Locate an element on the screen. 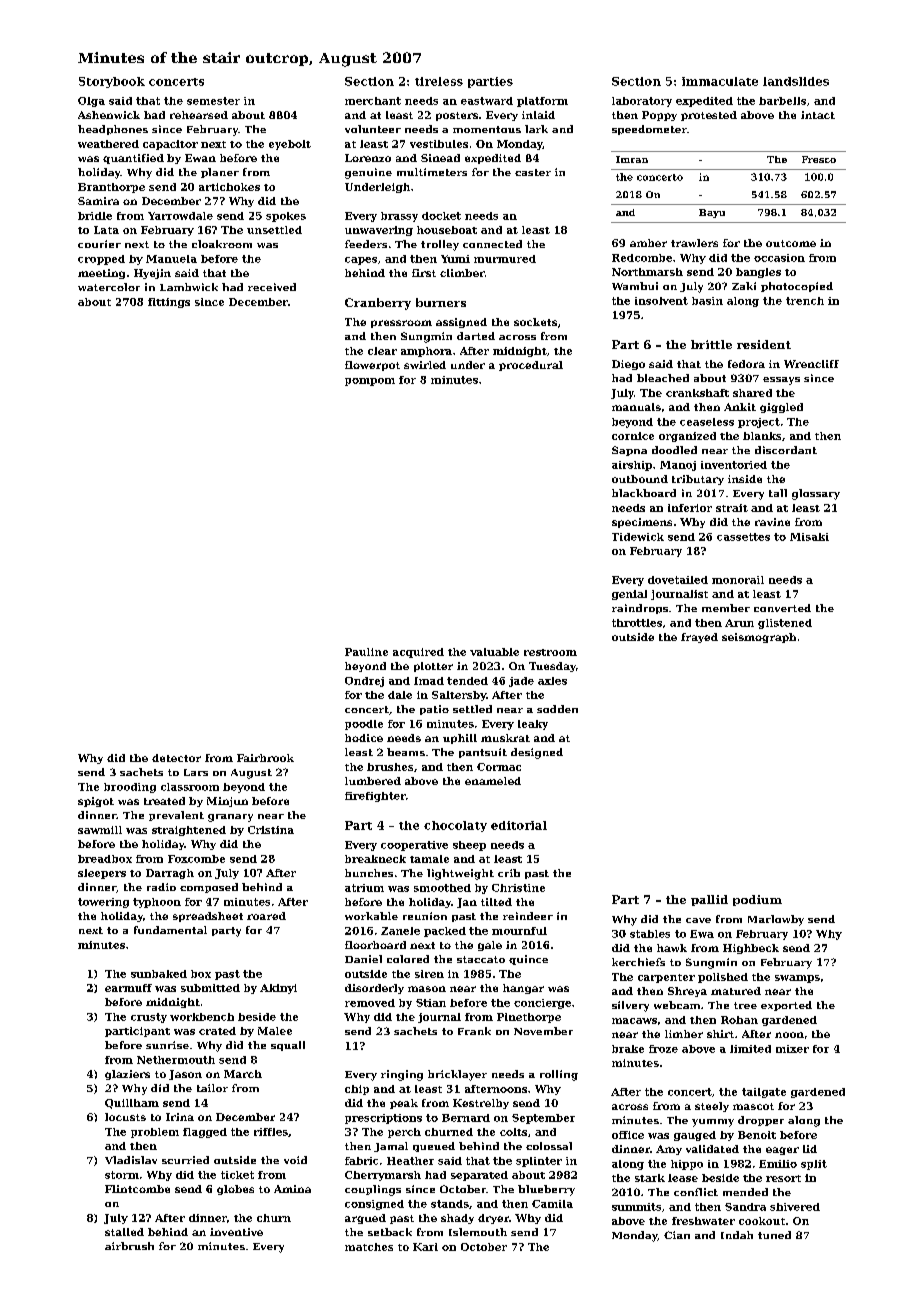 Image resolution: width=924 pixels, height=1308 pixels. reunion is located at coordinates (425, 916).
